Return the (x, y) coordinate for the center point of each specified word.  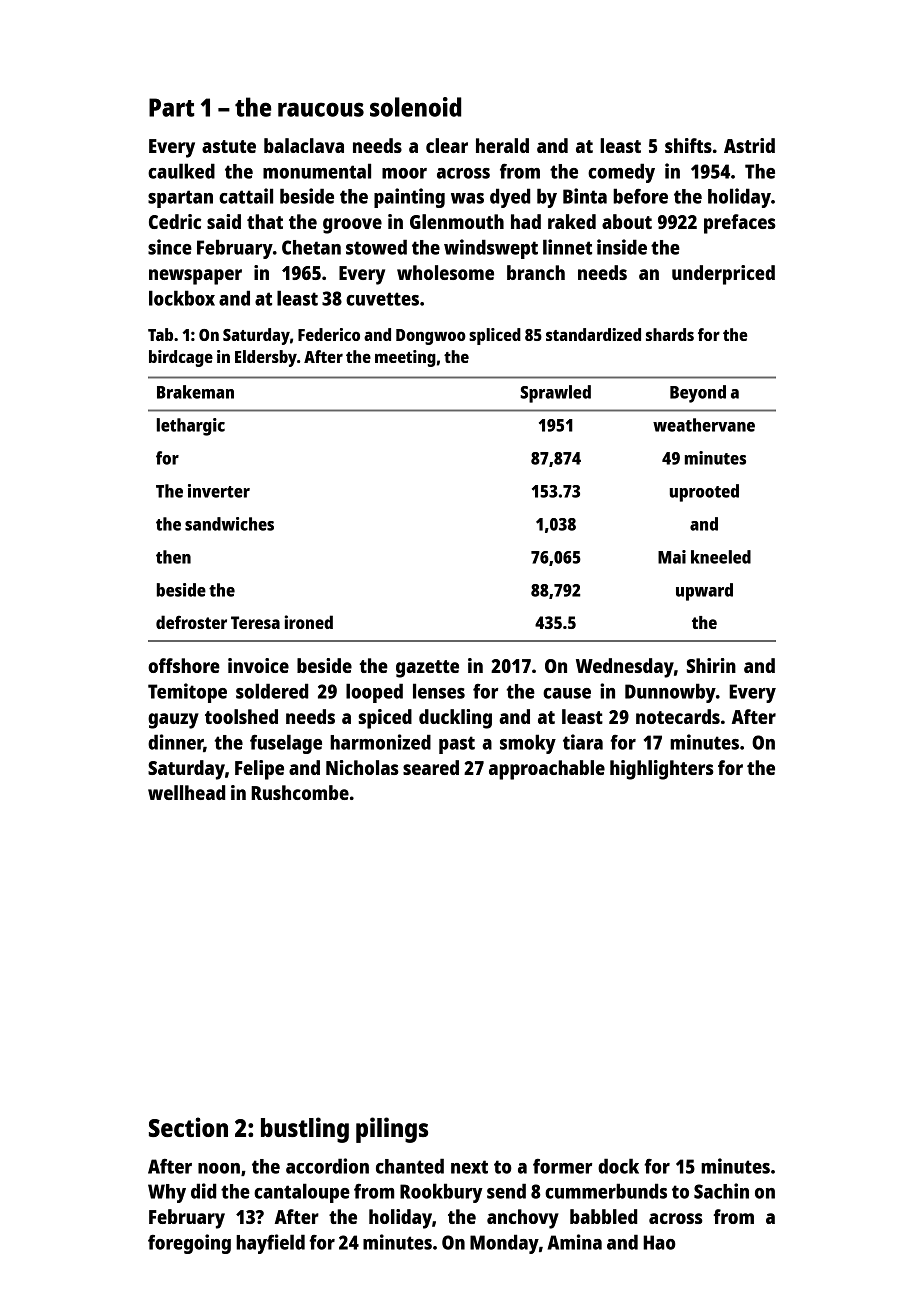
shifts (688, 145)
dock (618, 1166)
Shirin (711, 665)
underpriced (723, 275)
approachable (547, 770)
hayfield (270, 1244)
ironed (309, 622)
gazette (427, 669)
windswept (491, 249)
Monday (504, 1244)
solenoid (415, 107)
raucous (321, 109)
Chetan (311, 247)
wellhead (186, 792)
